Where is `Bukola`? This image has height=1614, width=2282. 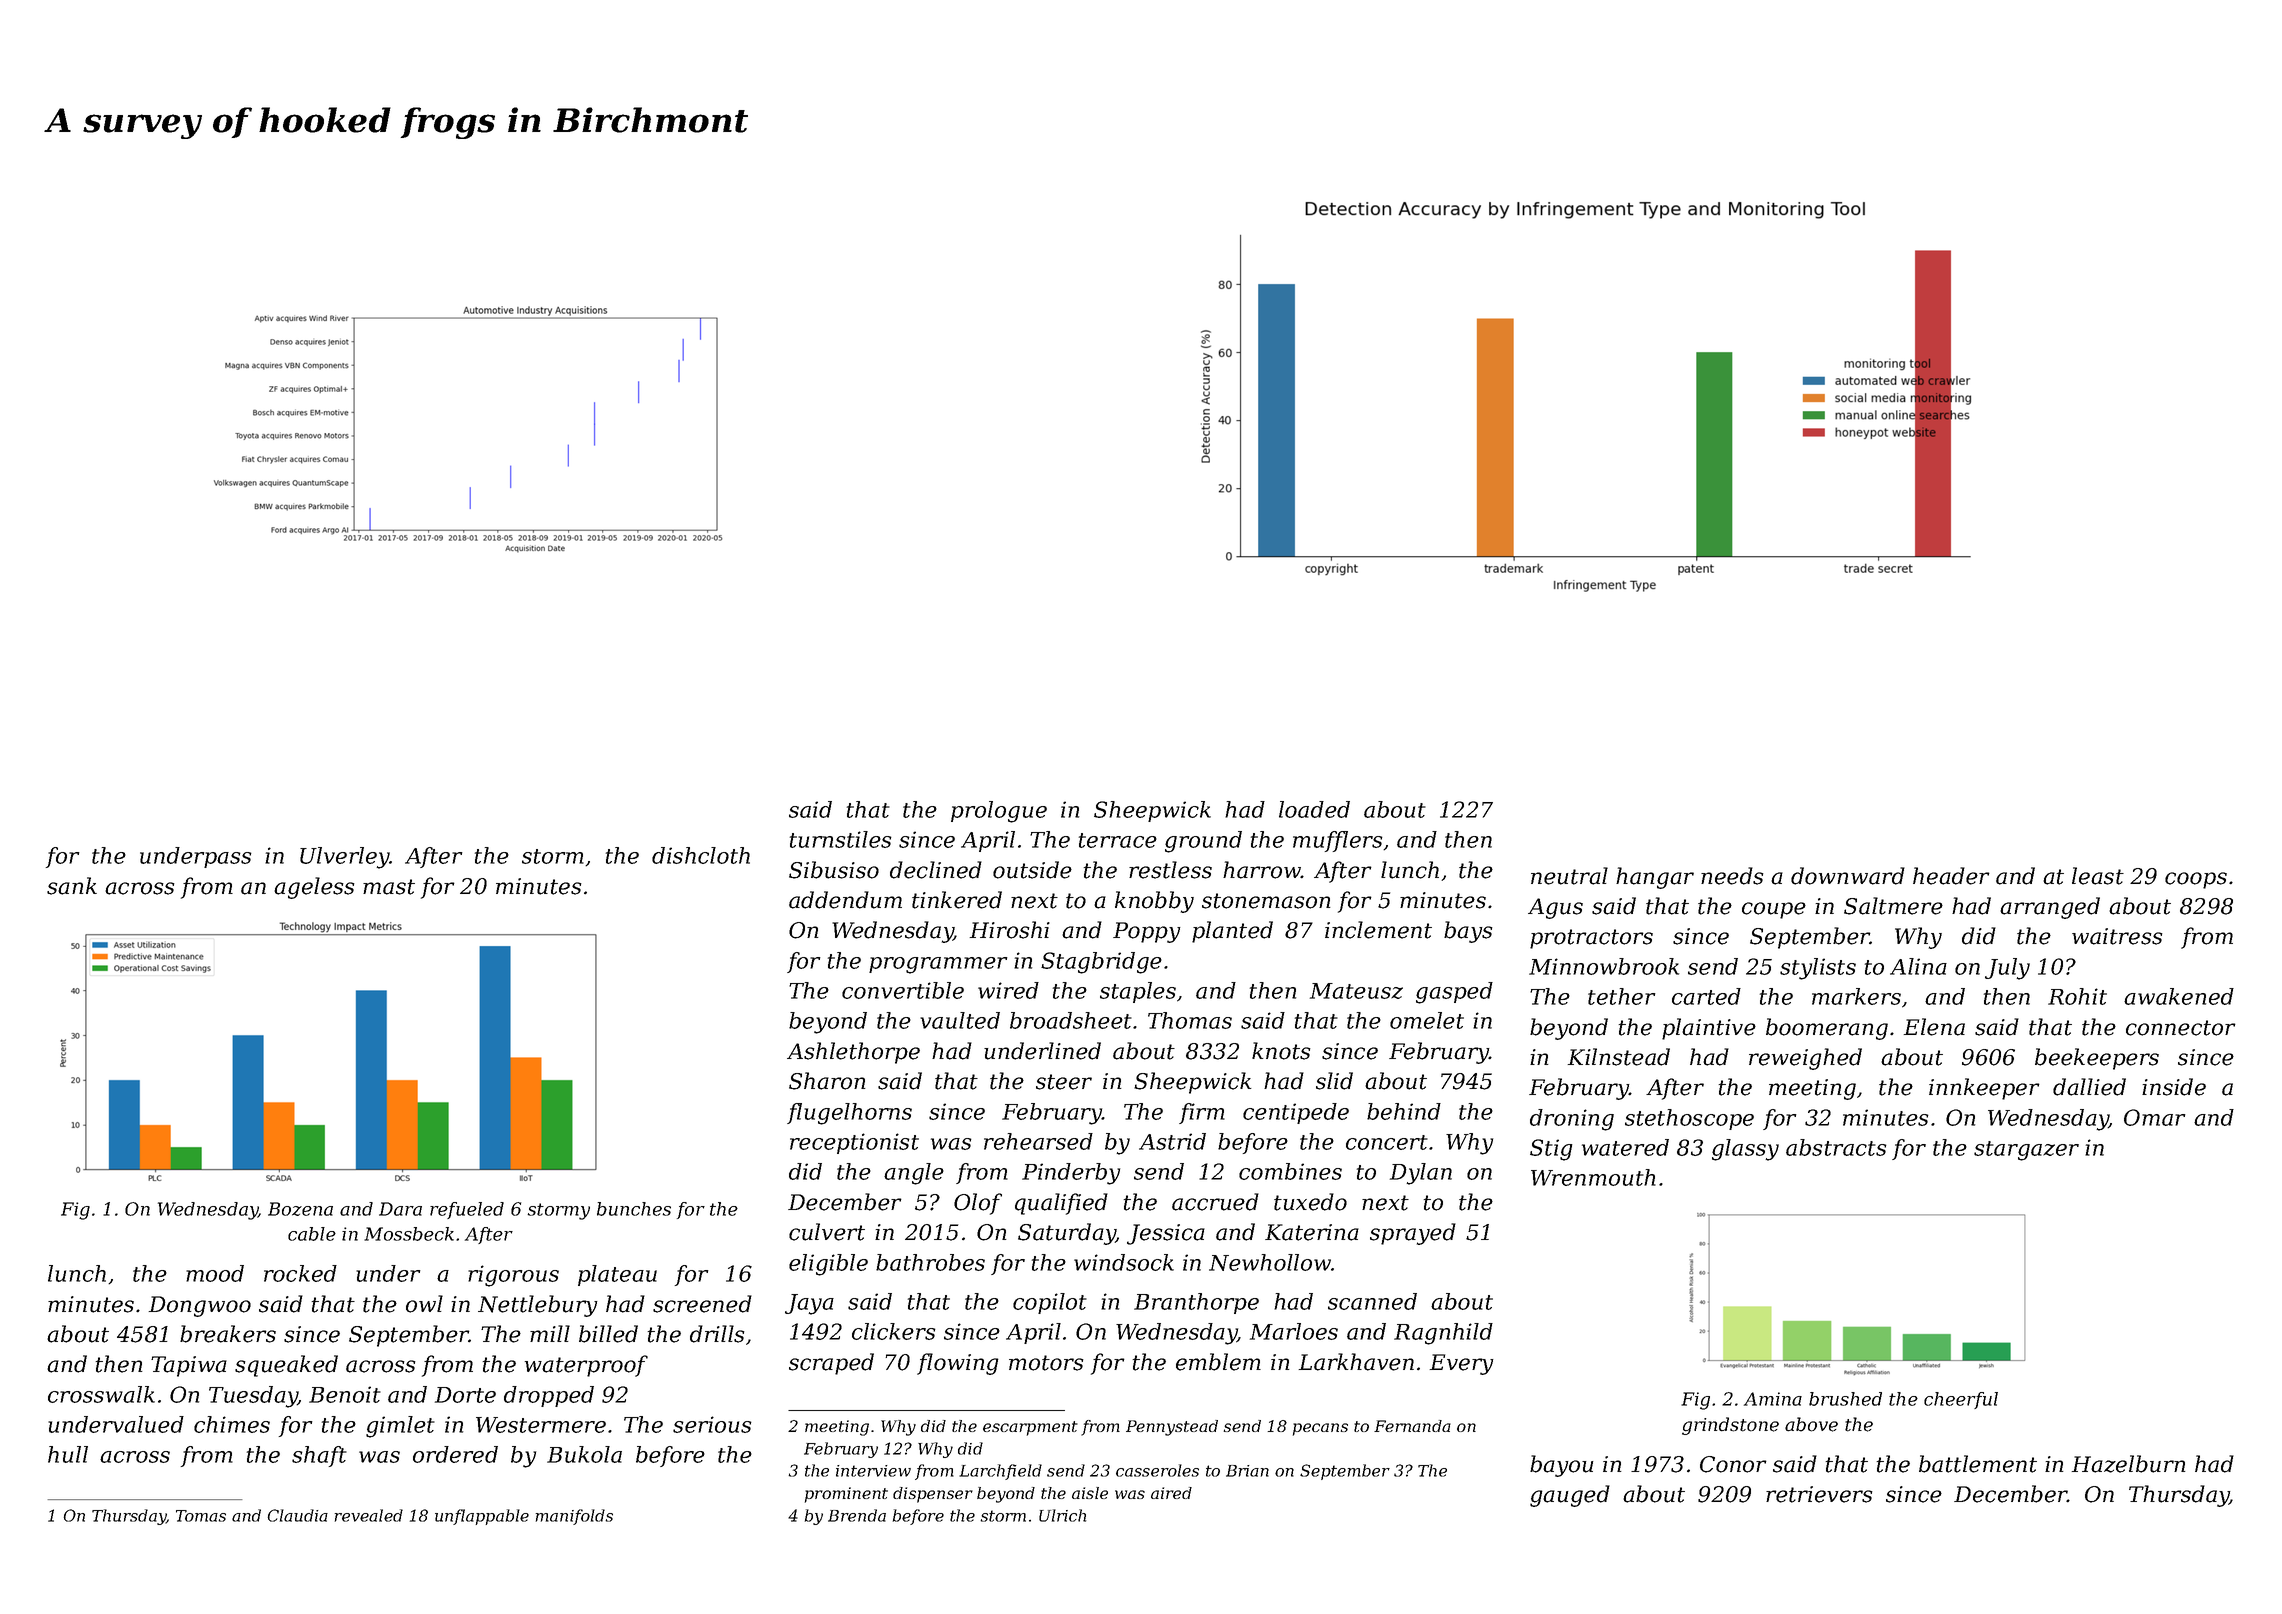 Bukola is located at coordinates (584, 1454).
